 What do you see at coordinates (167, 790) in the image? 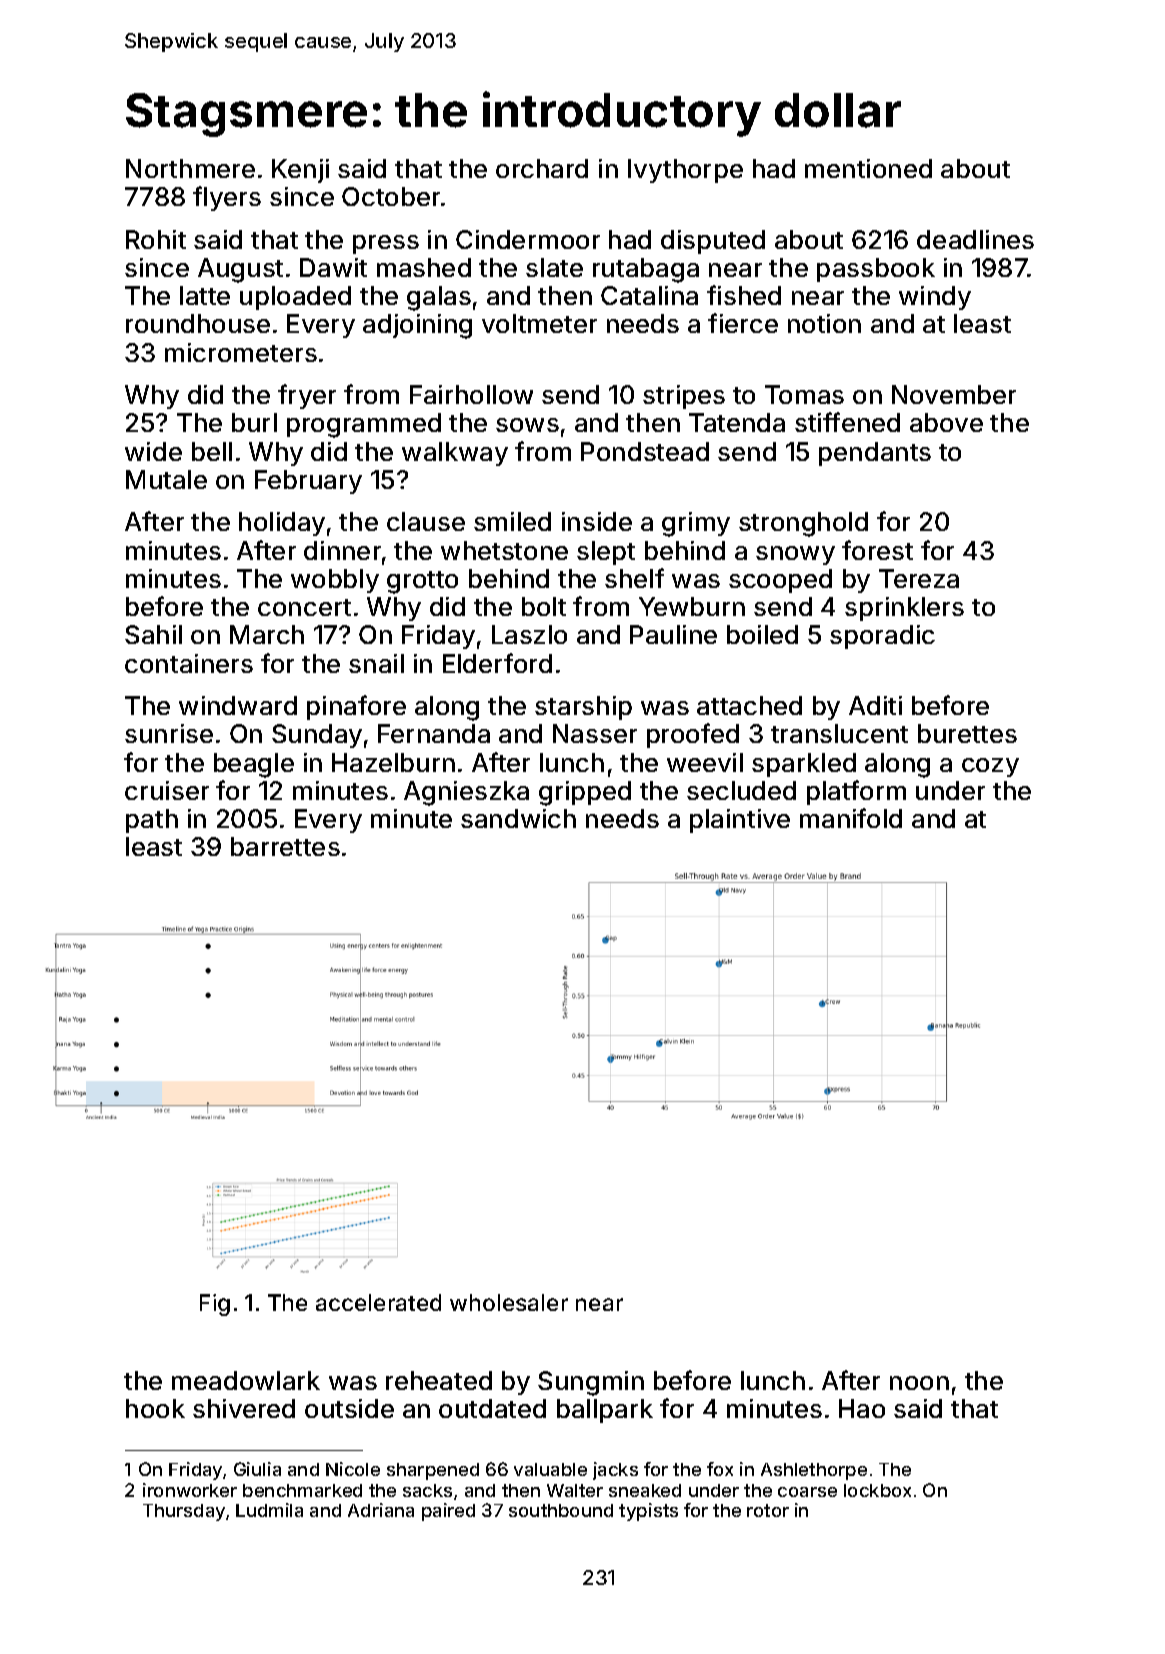
I see `cruiser` at bounding box center [167, 790].
